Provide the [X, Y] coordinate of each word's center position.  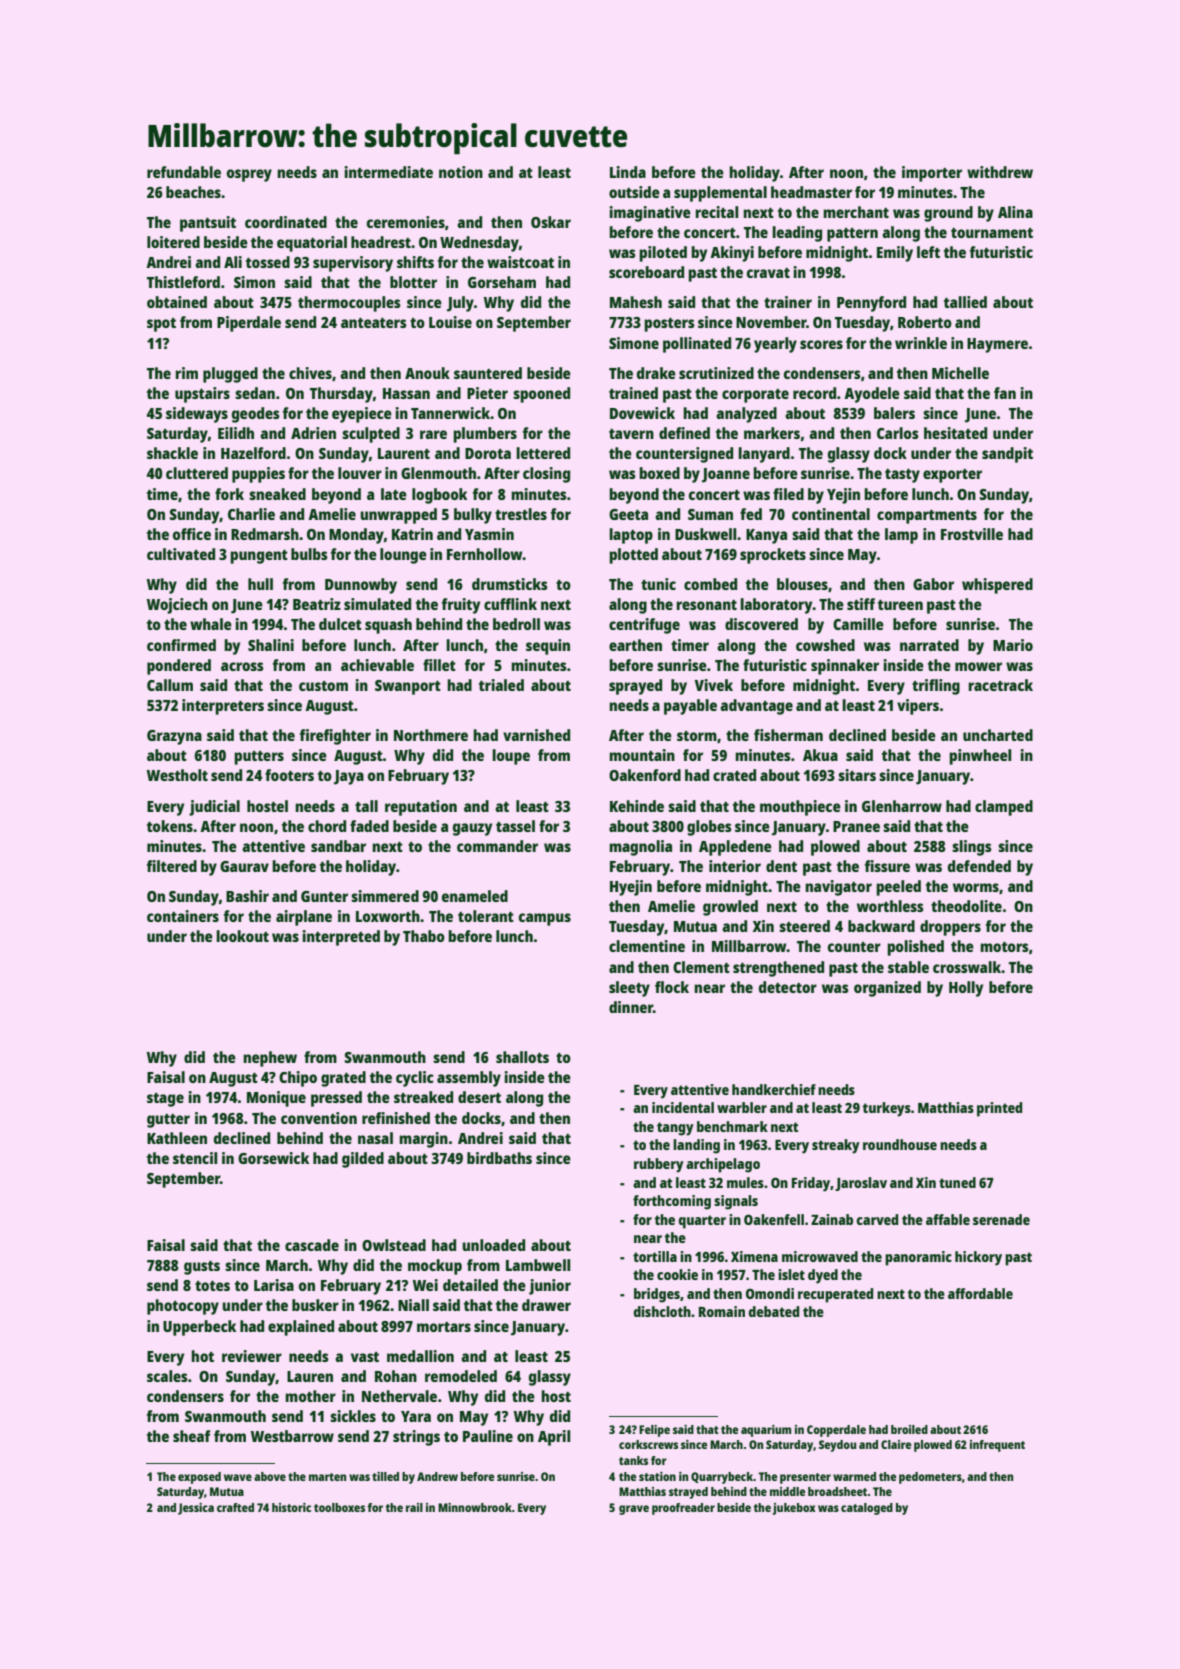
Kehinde [637, 806]
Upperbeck [199, 1328]
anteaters [374, 323]
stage [165, 1100]
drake [656, 373]
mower [978, 666]
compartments [927, 517]
